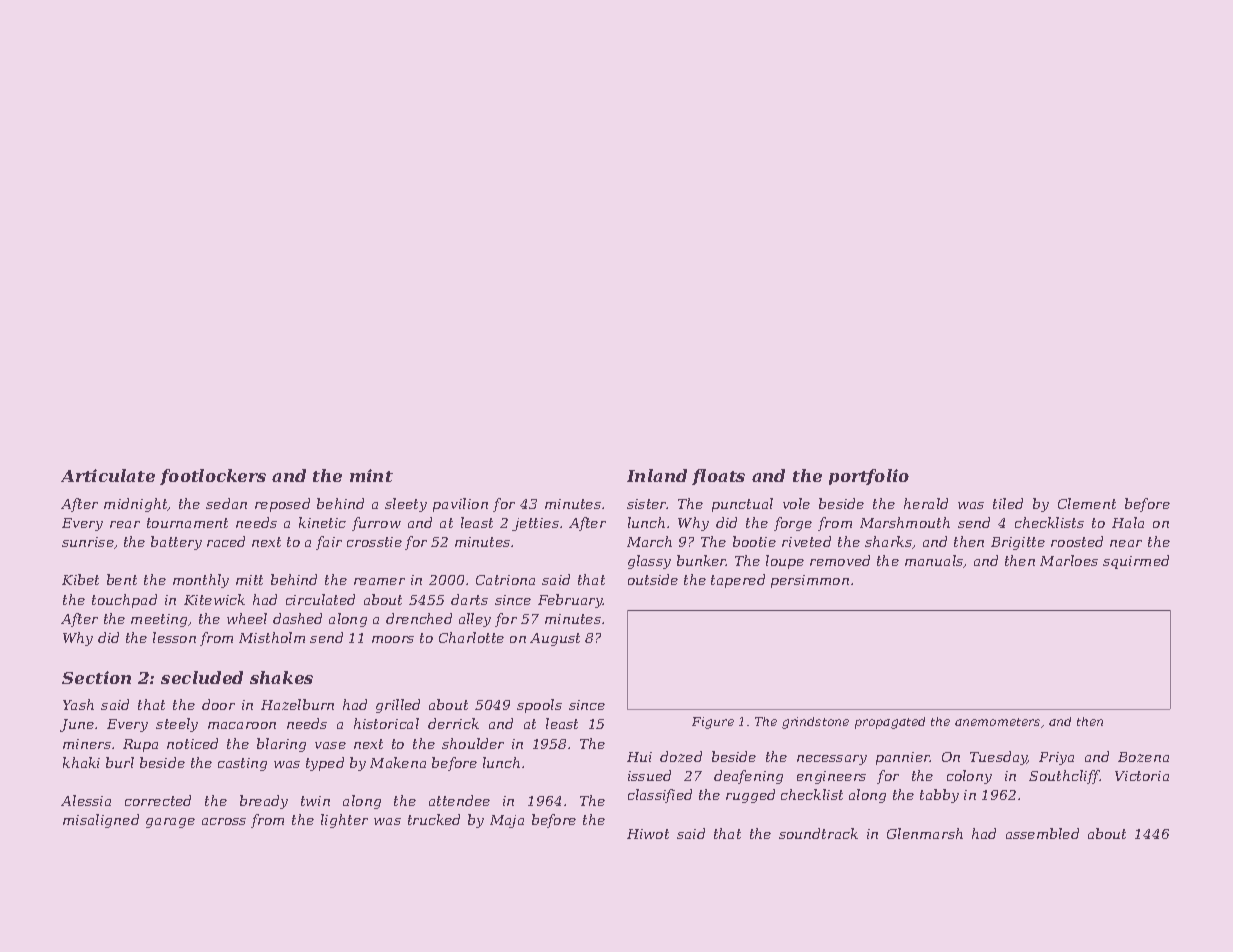 The image size is (1233, 952). I want to click on mint, so click(371, 475).
